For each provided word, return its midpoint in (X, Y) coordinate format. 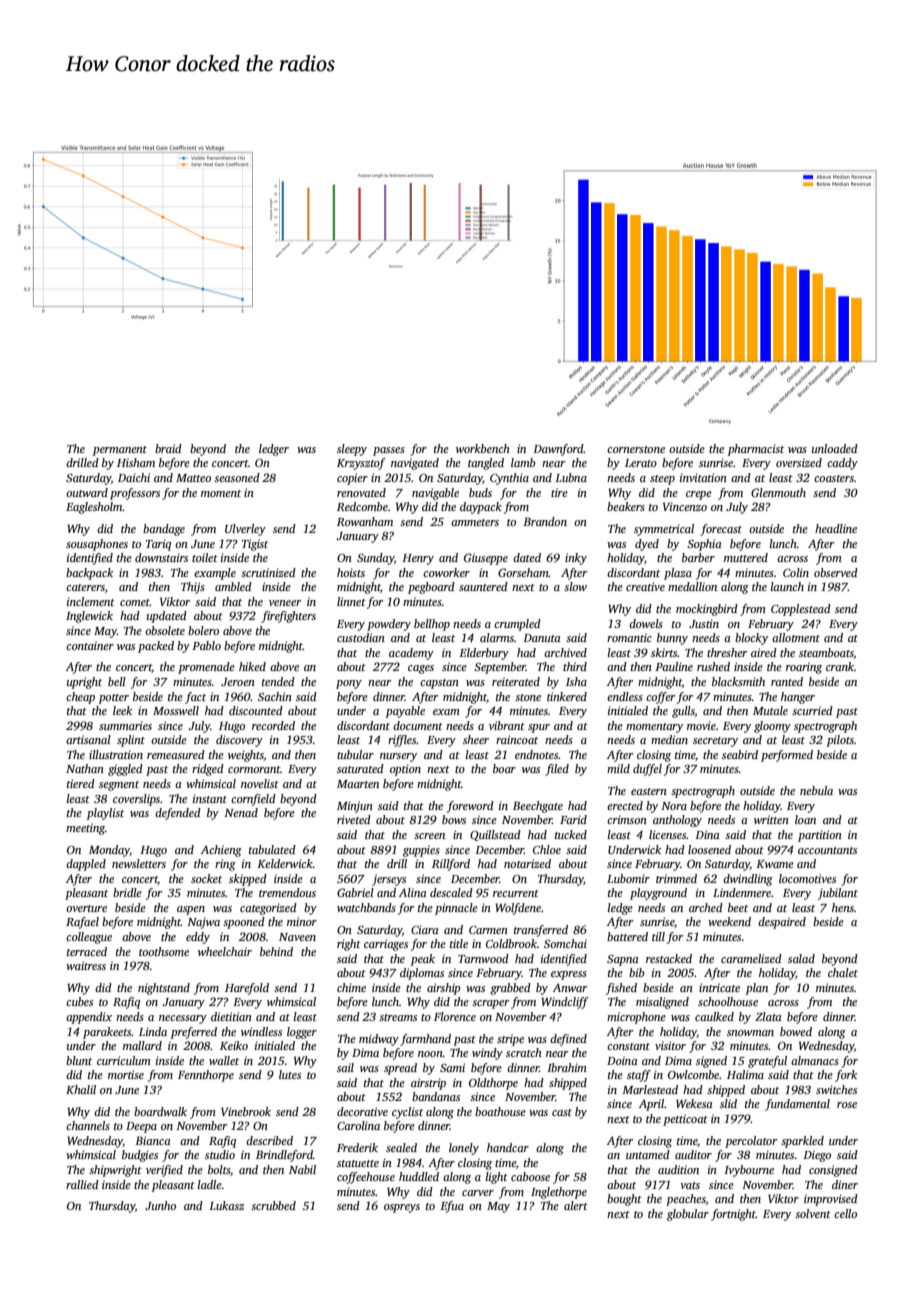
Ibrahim (567, 1067)
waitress (86, 965)
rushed (713, 666)
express (569, 975)
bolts (219, 1169)
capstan (439, 684)
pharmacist (755, 450)
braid (168, 448)
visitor (670, 1045)
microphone (636, 1018)
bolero (203, 630)
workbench (483, 448)
